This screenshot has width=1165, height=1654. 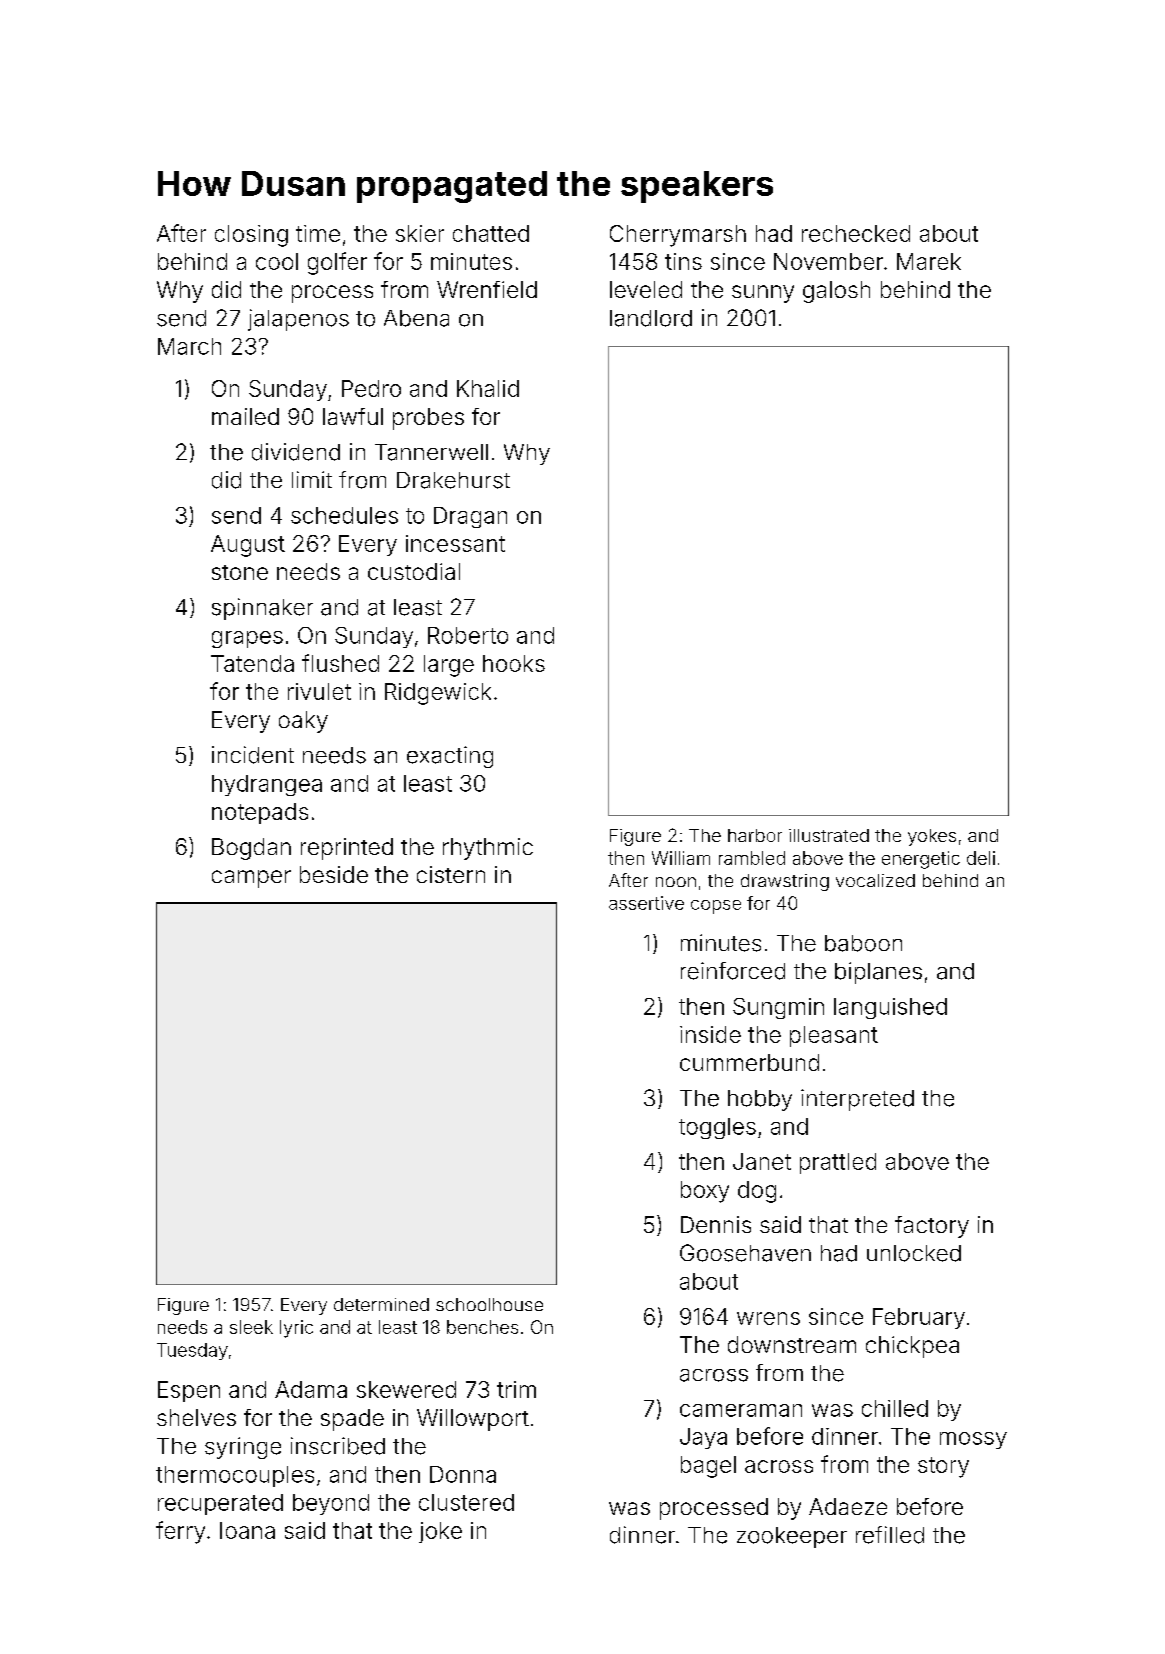 I want to click on beside, so click(x=334, y=874).
